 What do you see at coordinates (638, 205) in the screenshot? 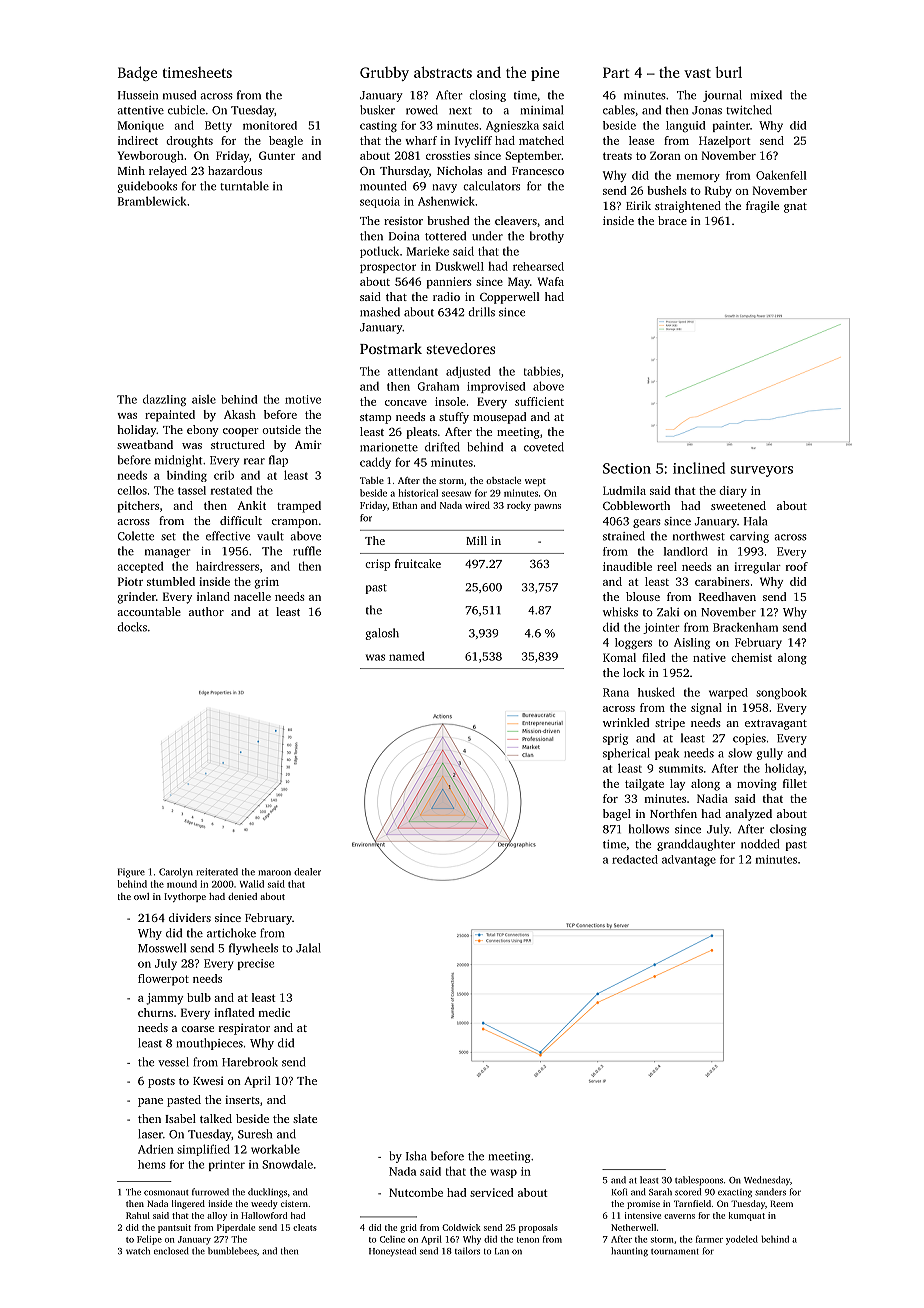
I see `Eirik` at bounding box center [638, 205].
